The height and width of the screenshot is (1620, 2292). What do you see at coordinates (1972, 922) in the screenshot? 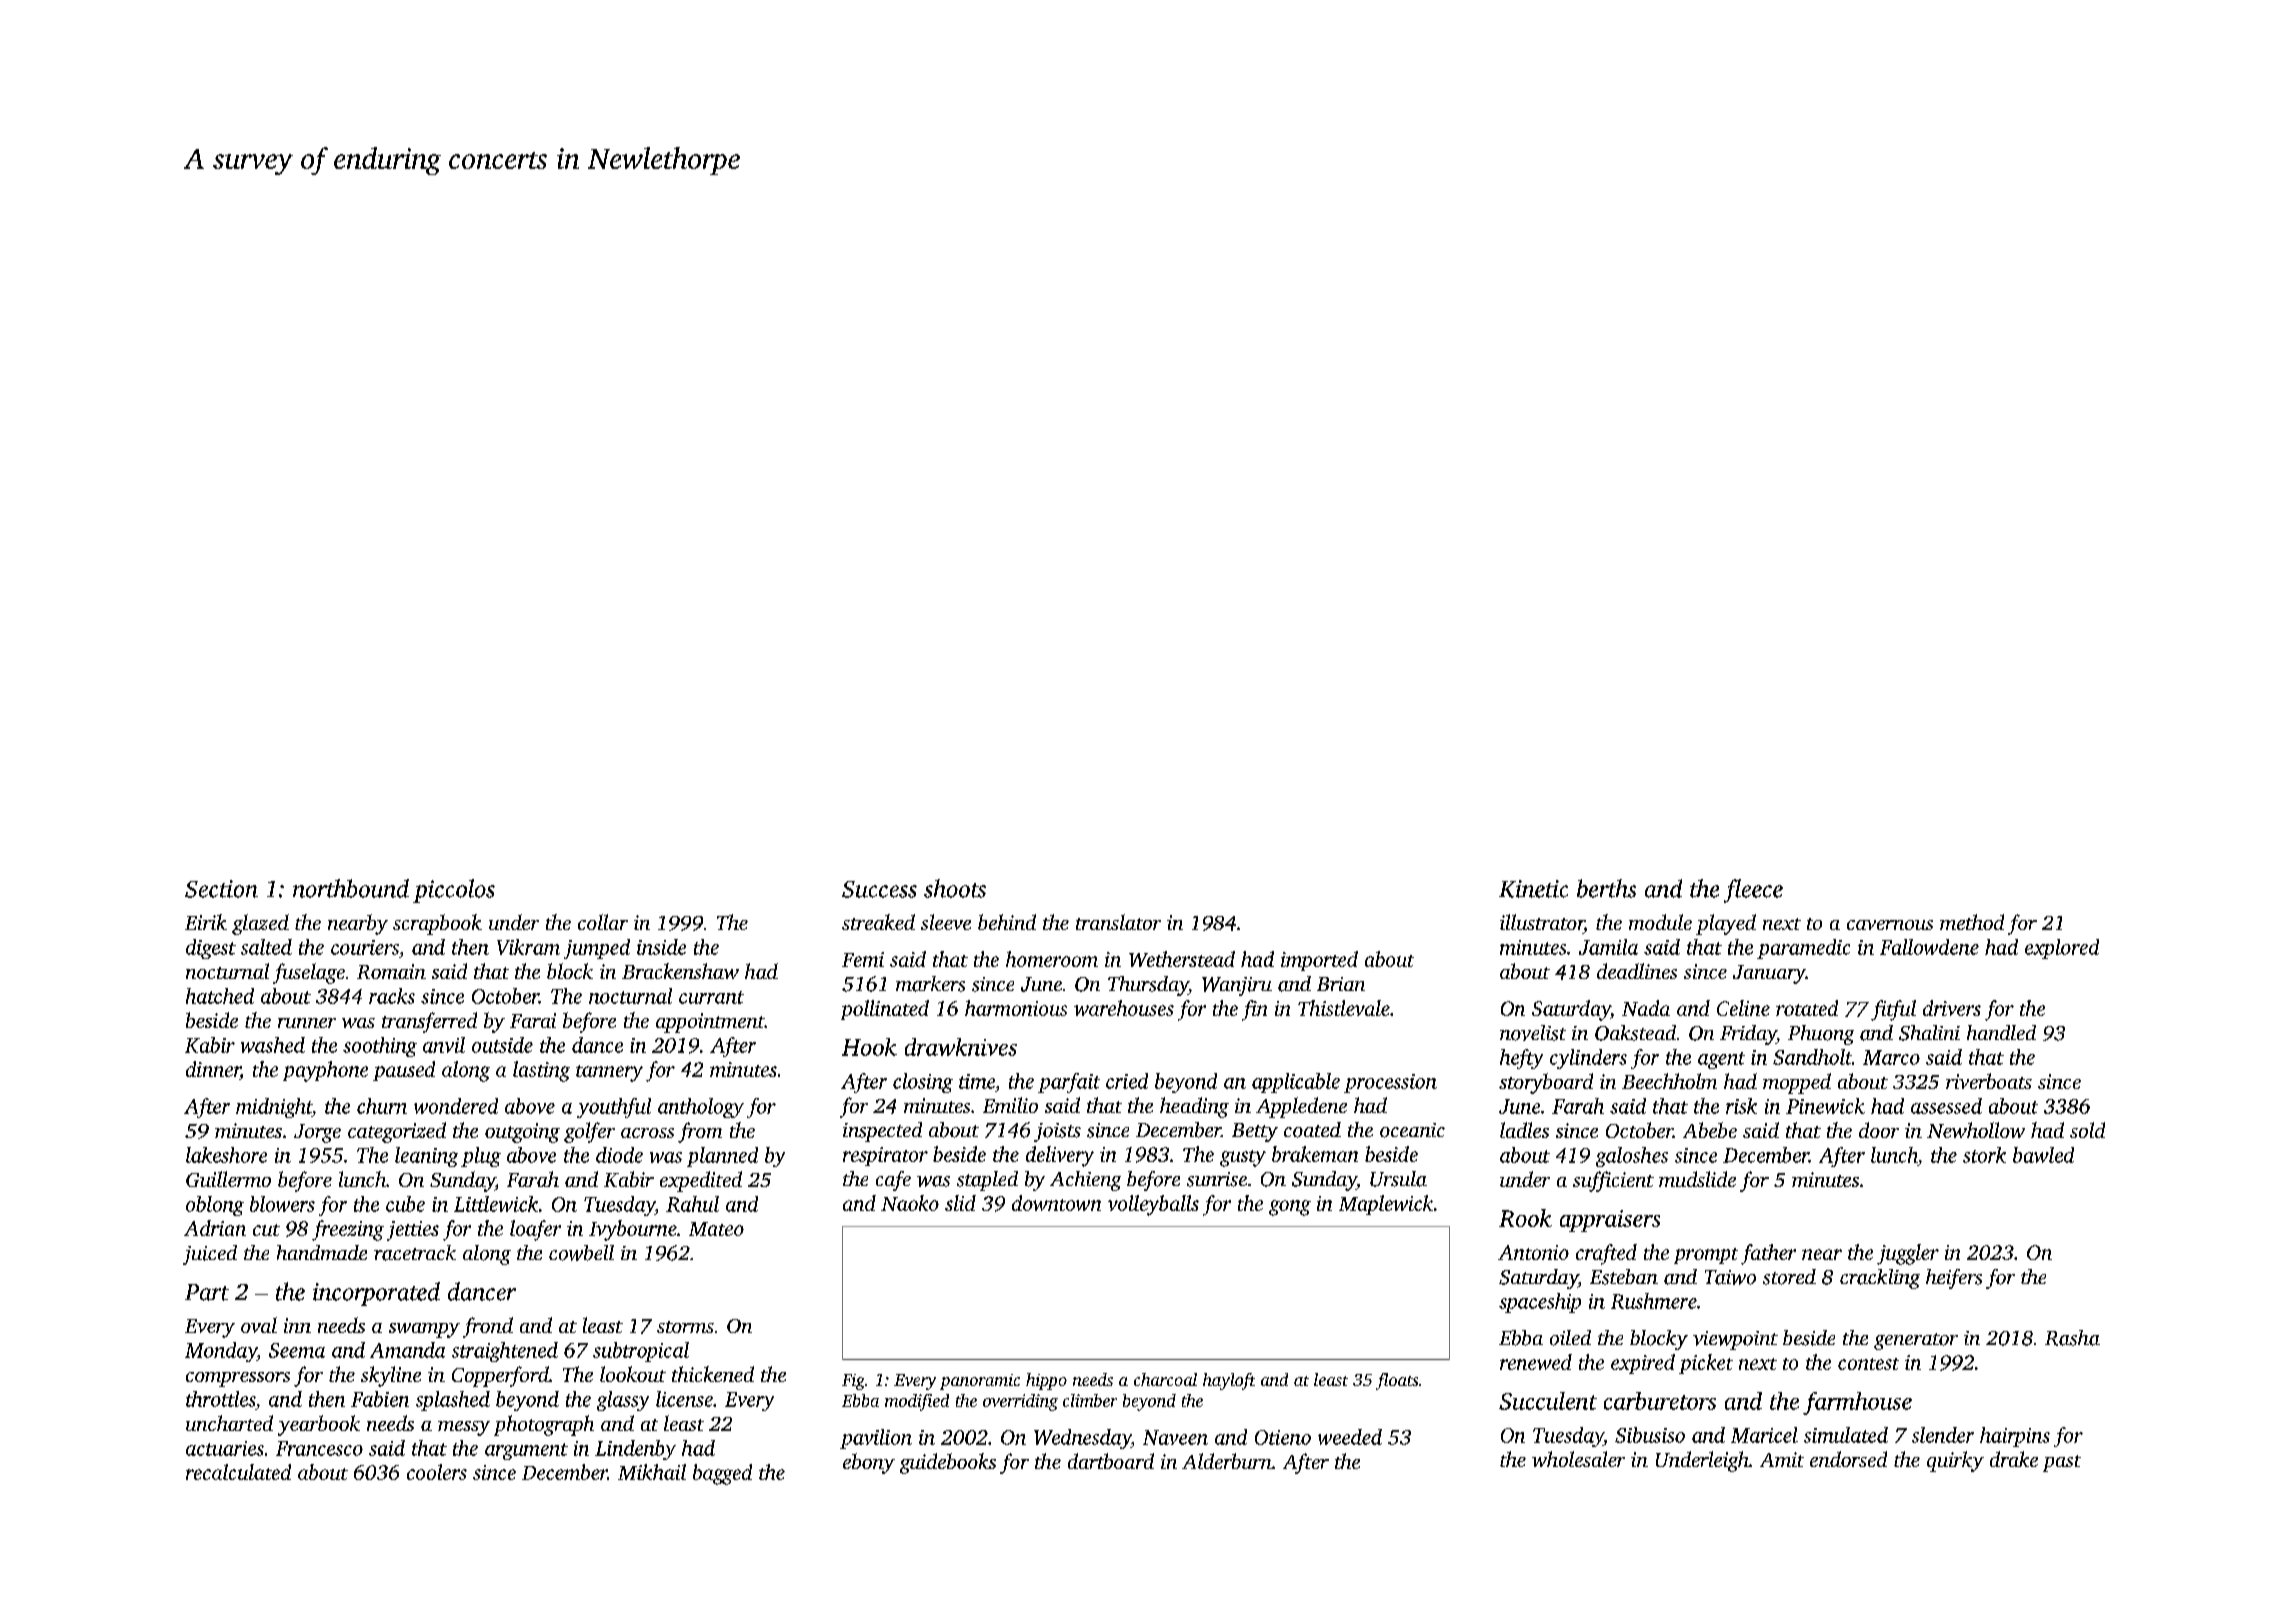
I see `method` at bounding box center [1972, 922].
